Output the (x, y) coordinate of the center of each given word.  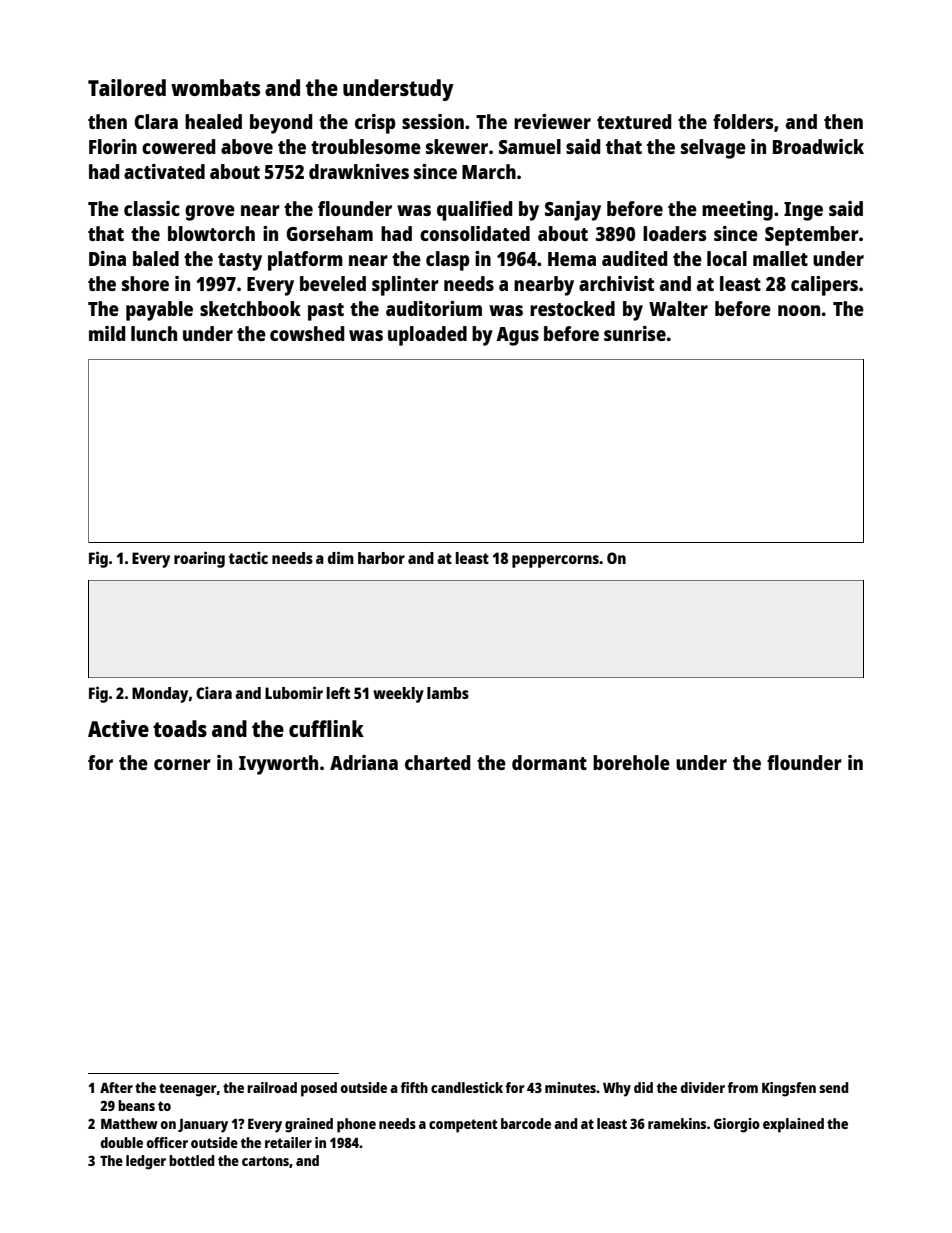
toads (180, 728)
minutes (570, 1087)
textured (634, 121)
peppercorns (555, 561)
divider (703, 1087)
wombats (215, 87)
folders (743, 121)
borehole (631, 762)
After (116, 1087)
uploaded (427, 336)
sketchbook (250, 308)
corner (182, 764)
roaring (199, 559)
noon (799, 310)
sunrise (635, 333)
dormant (549, 762)
